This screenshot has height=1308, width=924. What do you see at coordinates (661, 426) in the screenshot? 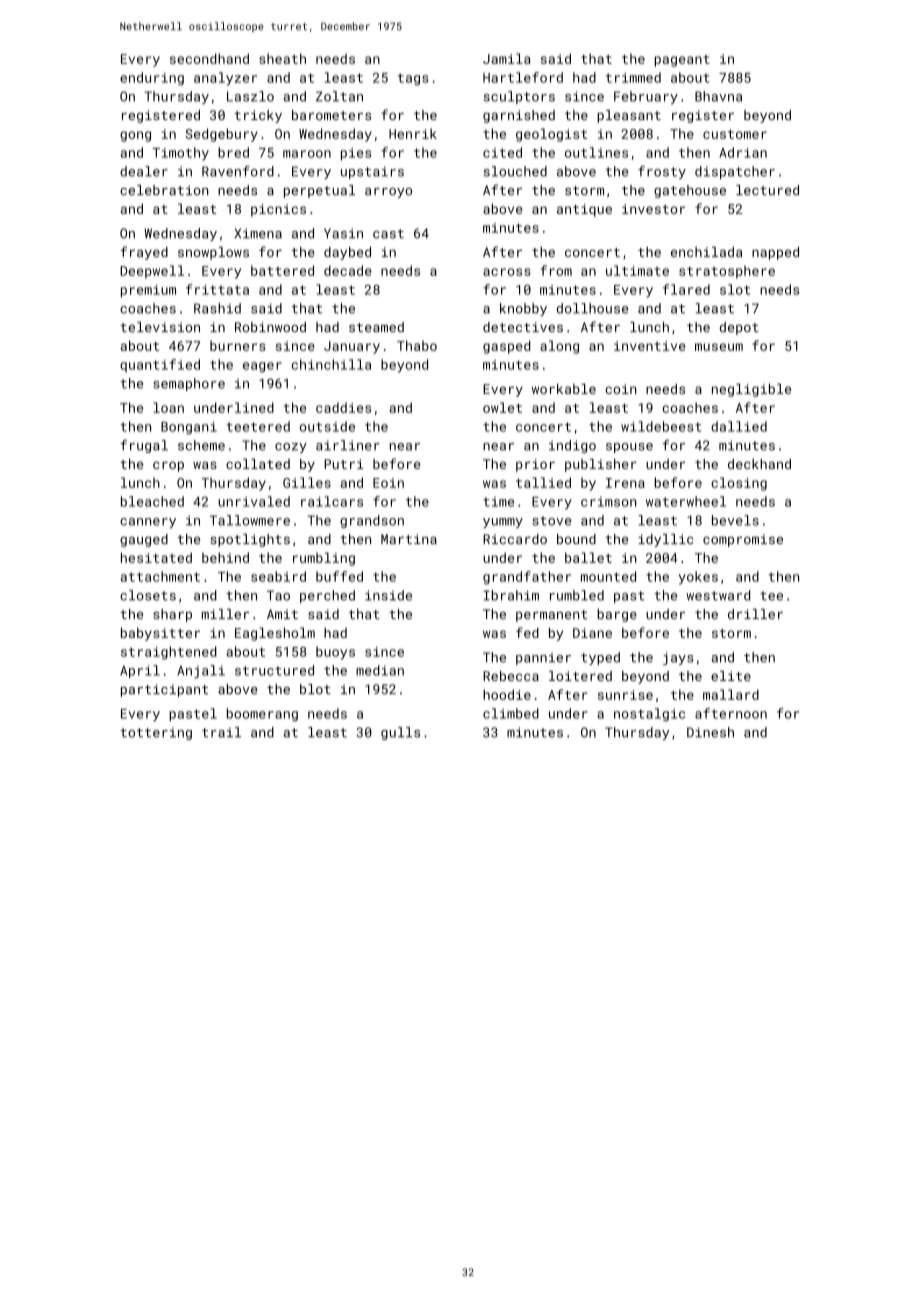
I see `wildebeest` at bounding box center [661, 426].
